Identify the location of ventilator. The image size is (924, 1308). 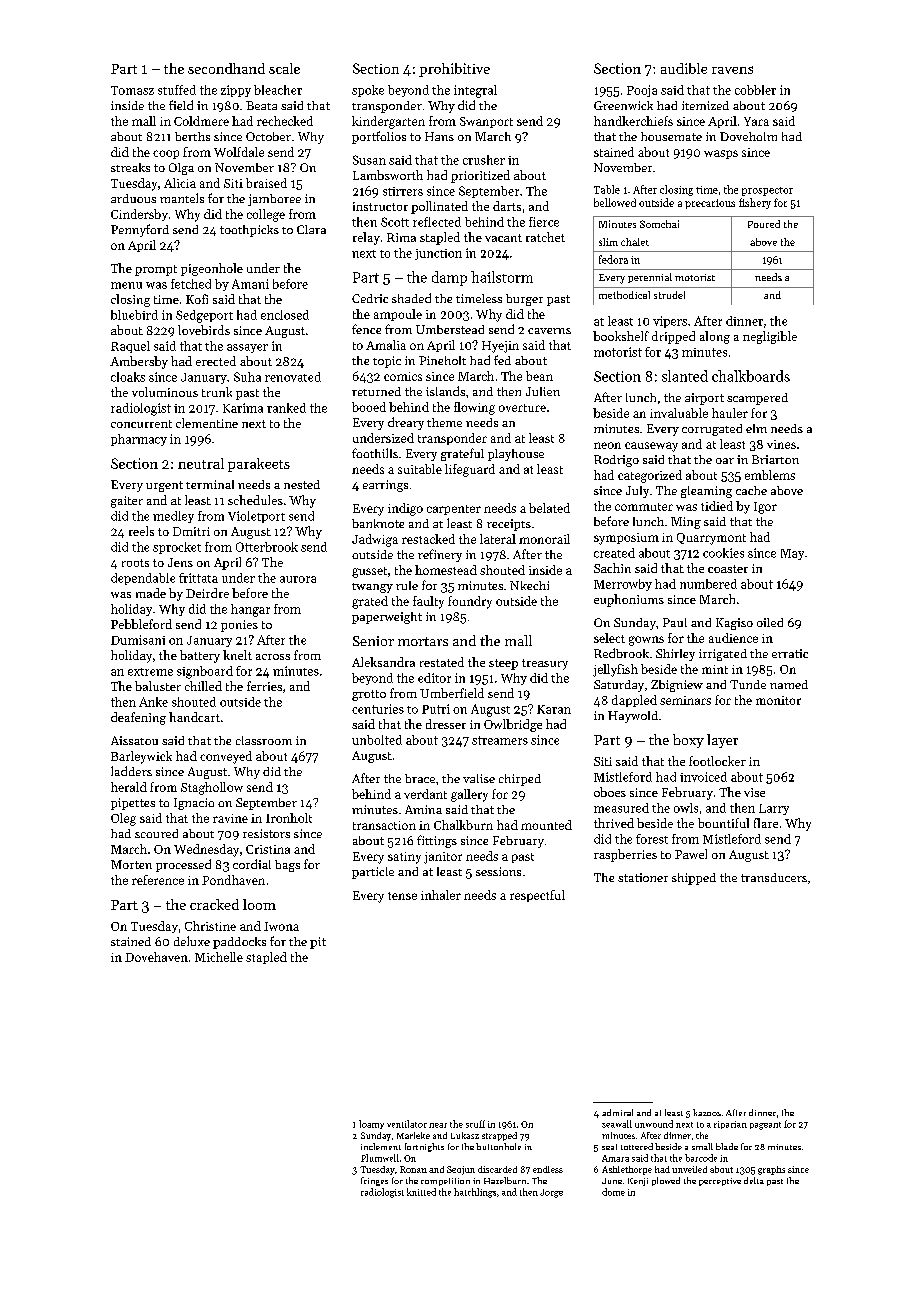
(407, 1124).
